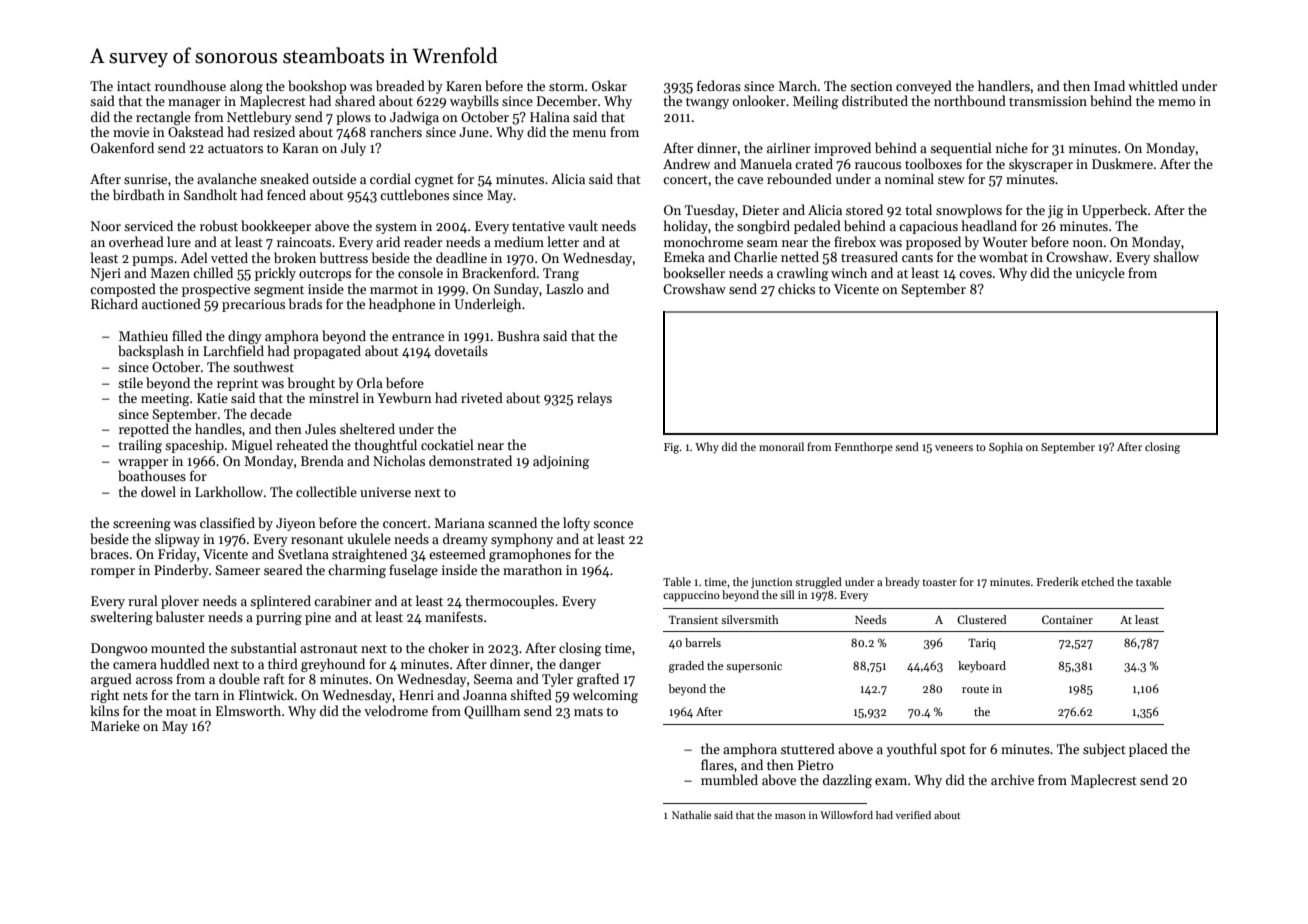  Describe the element at coordinates (1122, 163) in the screenshot. I see `Duskmere` at that location.
